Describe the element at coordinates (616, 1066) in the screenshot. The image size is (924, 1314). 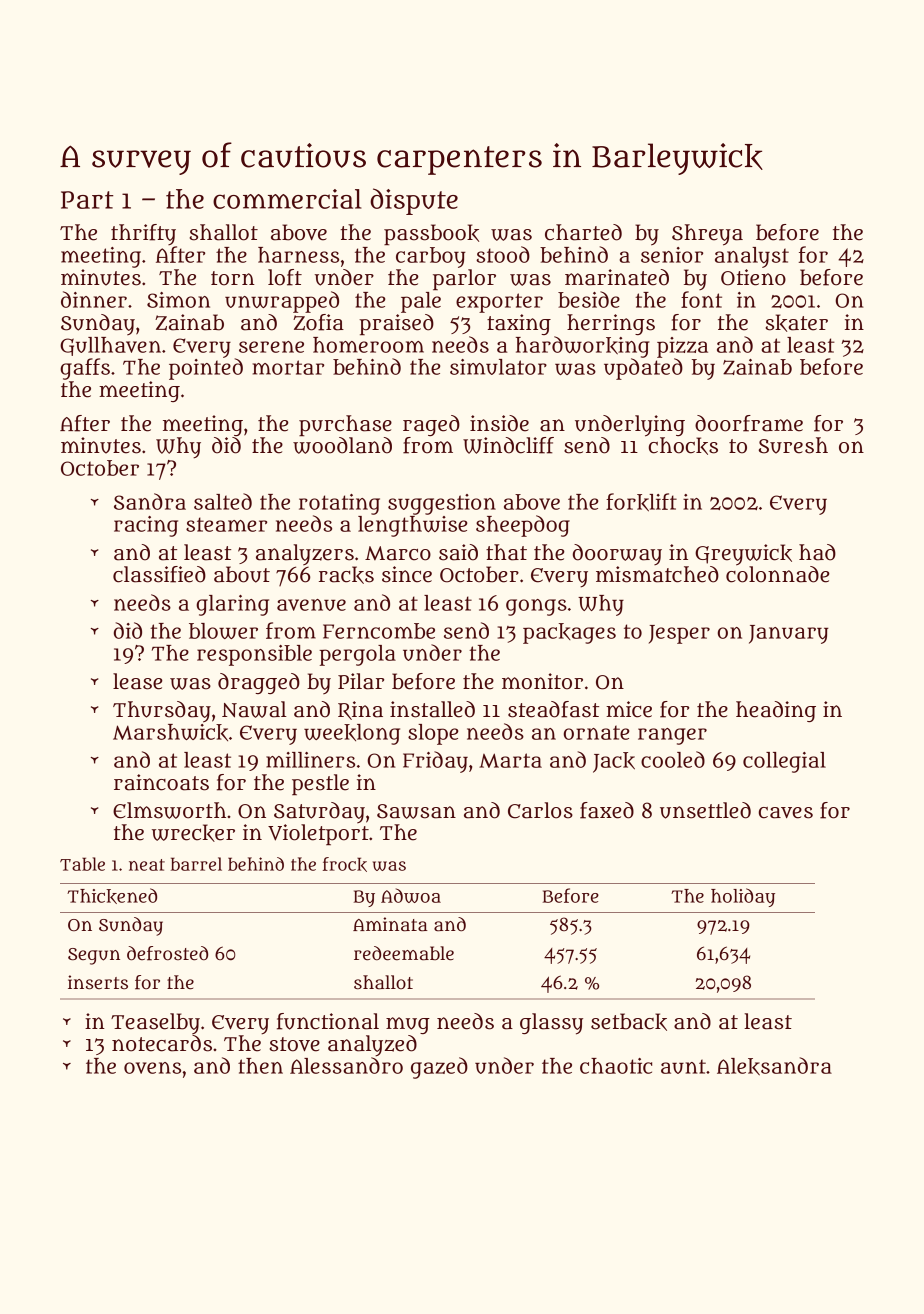
I see `chaotic` at that location.
